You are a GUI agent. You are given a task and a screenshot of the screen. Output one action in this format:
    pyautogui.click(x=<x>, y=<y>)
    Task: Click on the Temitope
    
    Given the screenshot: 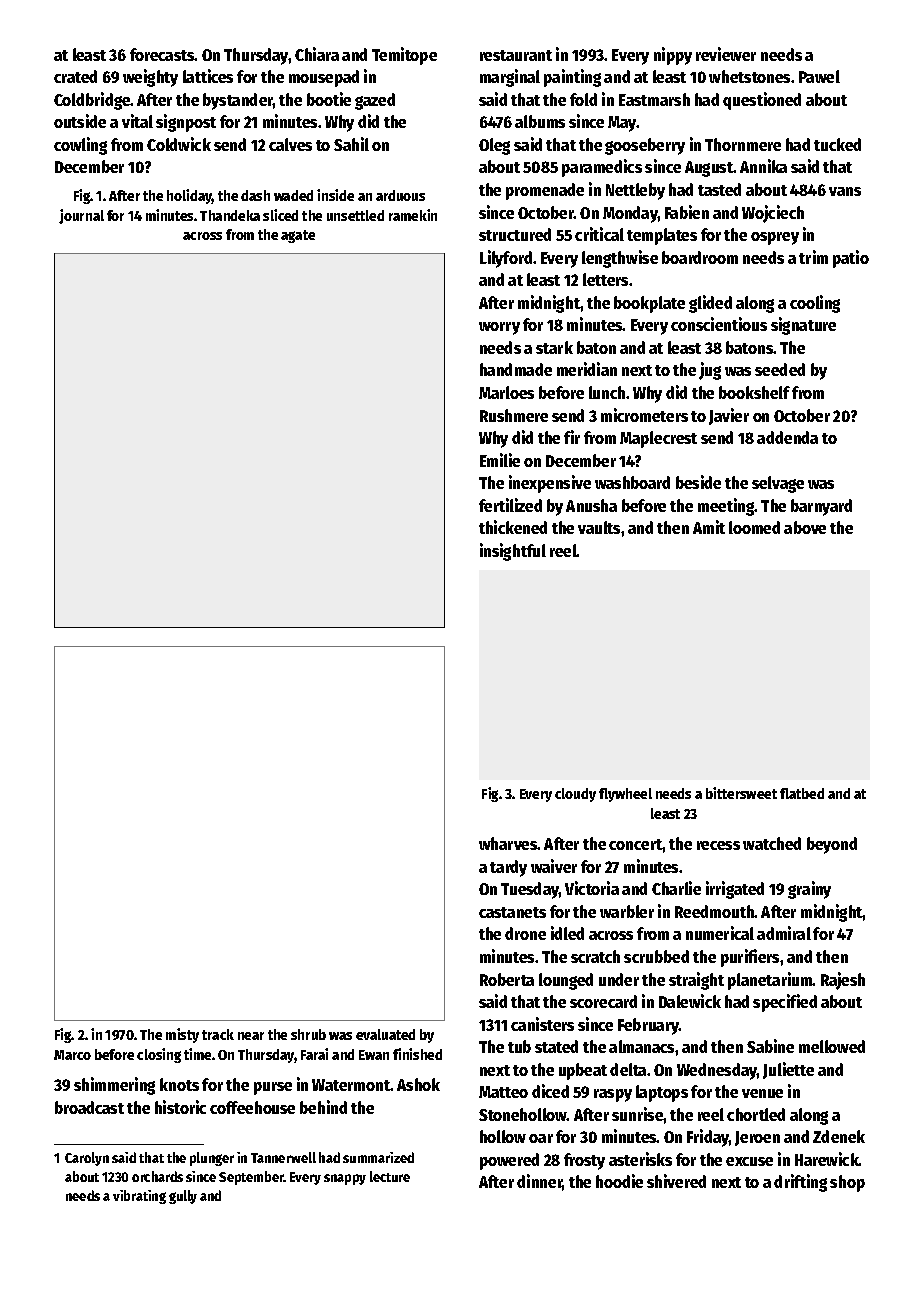 What is the action you would take?
    pyautogui.click(x=404, y=56)
